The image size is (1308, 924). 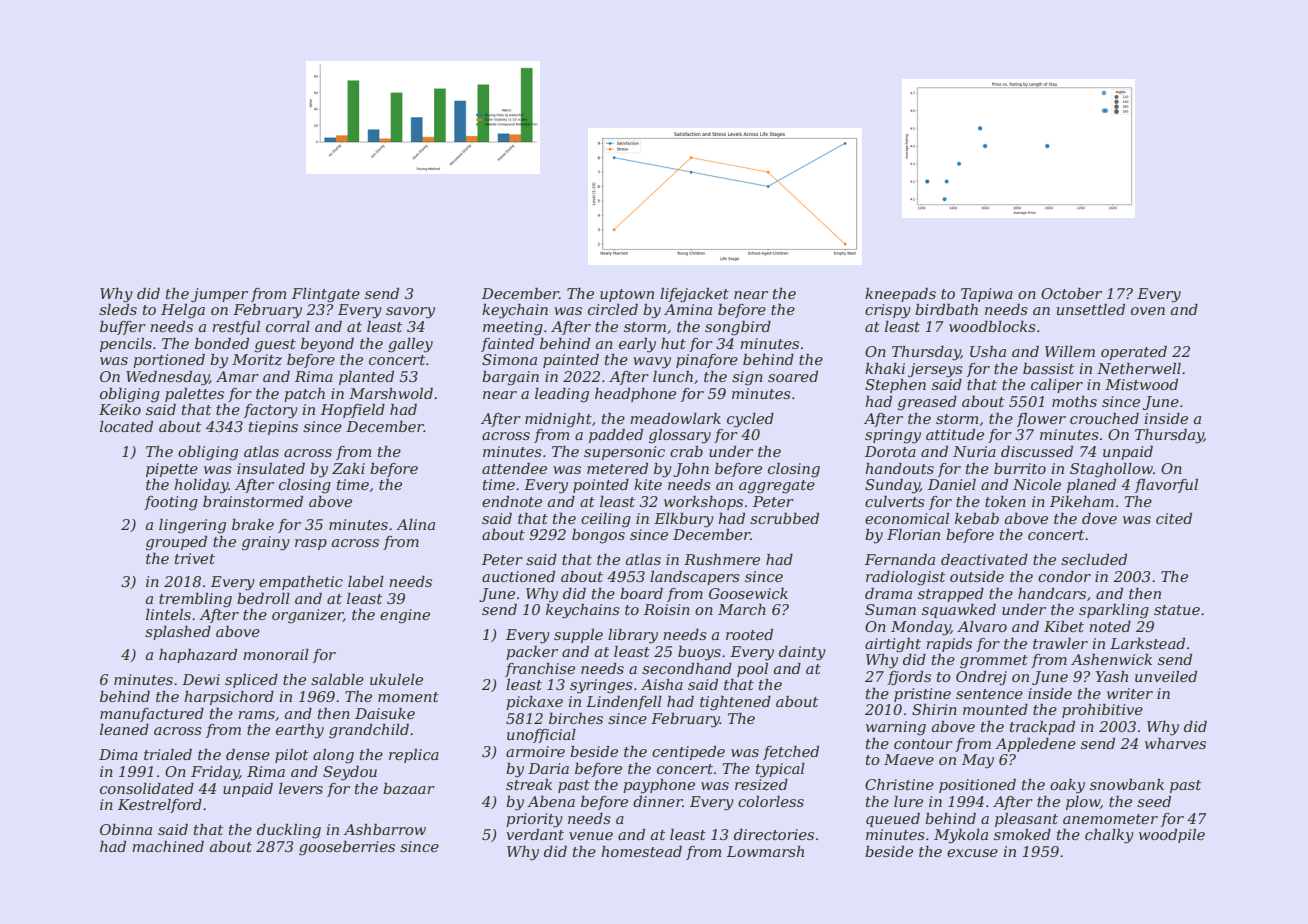 I want to click on Daniel, so click(x=952, y=484).
